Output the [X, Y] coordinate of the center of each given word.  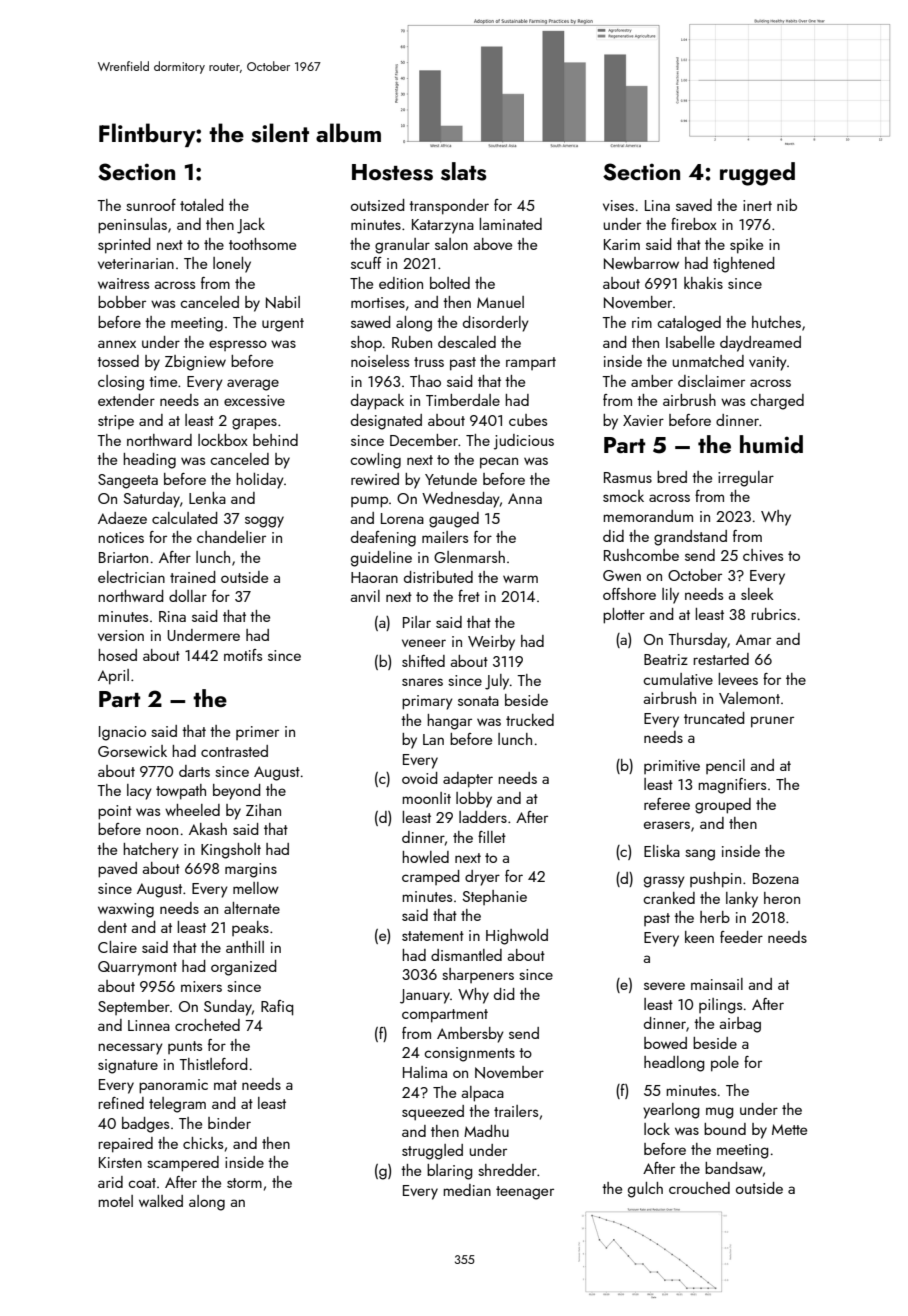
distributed [438, 577]
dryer [482, 878]
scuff [366, 263]
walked [161, 1201]
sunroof [151, 205]
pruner [772, 722]
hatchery [151, 851]
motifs [243, 655]
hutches [776, 322]
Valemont [749, 698]
